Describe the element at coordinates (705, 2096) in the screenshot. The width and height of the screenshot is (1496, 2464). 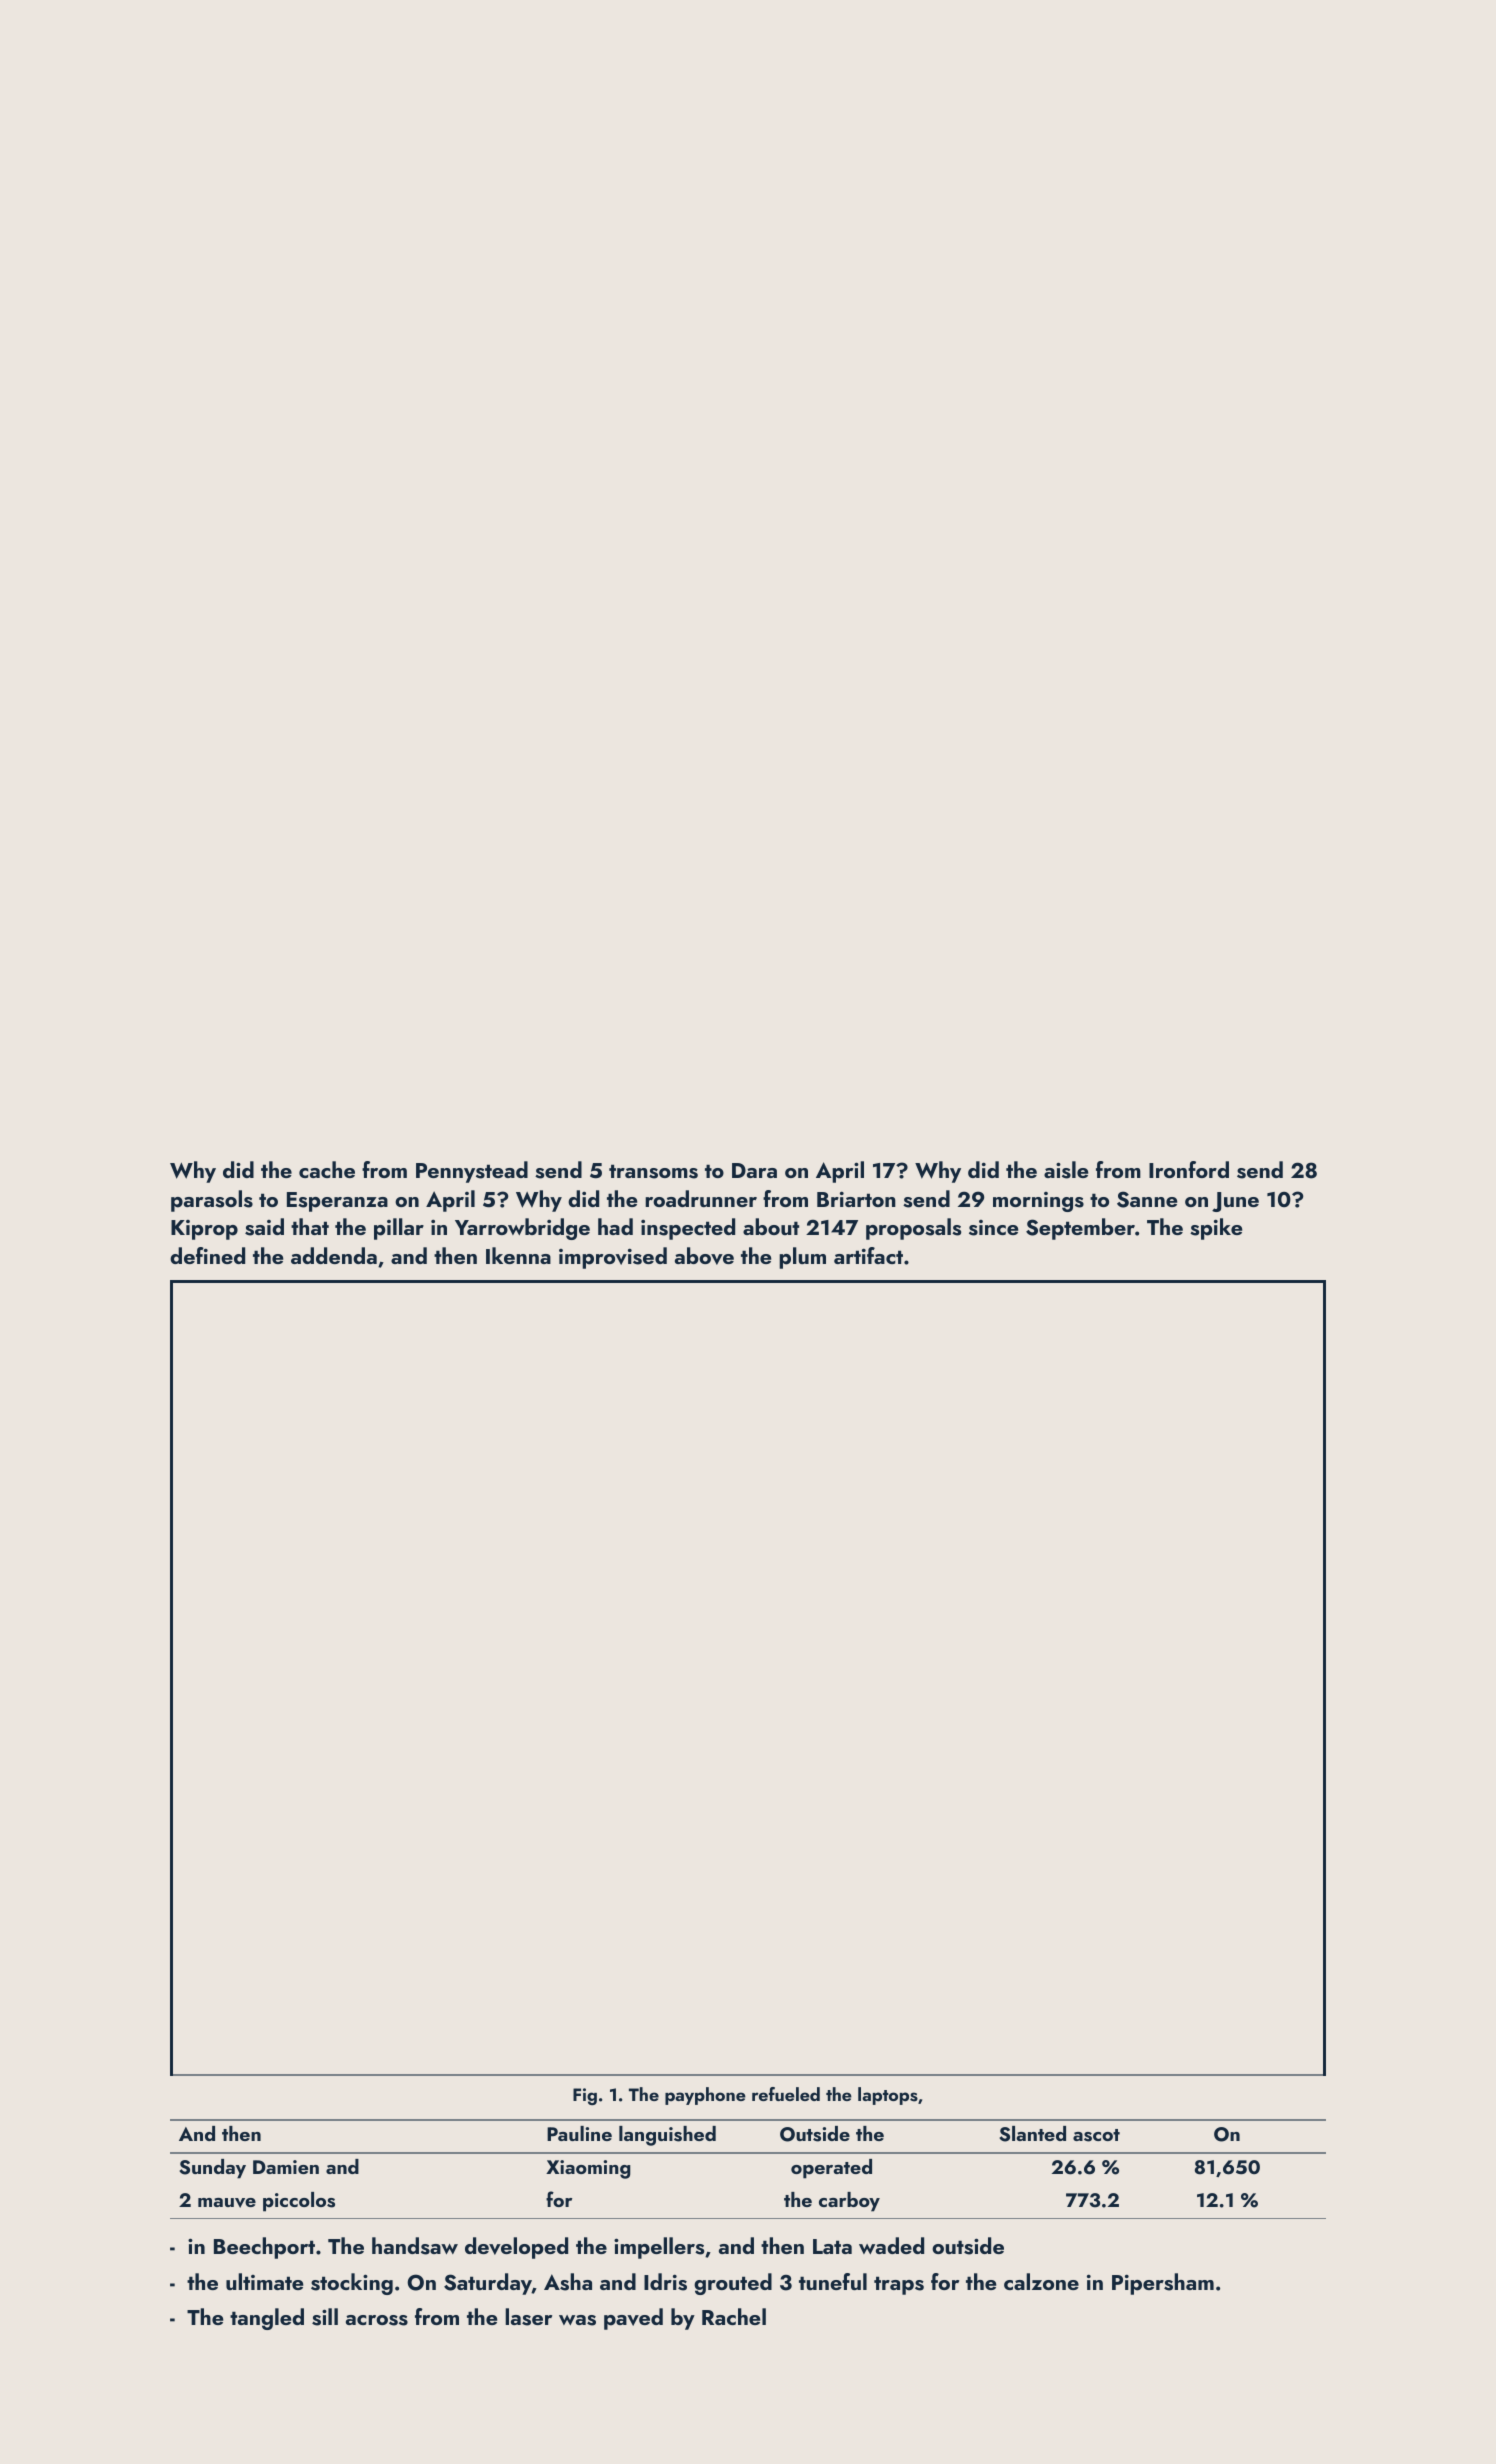
I see `payphone` at that location.
